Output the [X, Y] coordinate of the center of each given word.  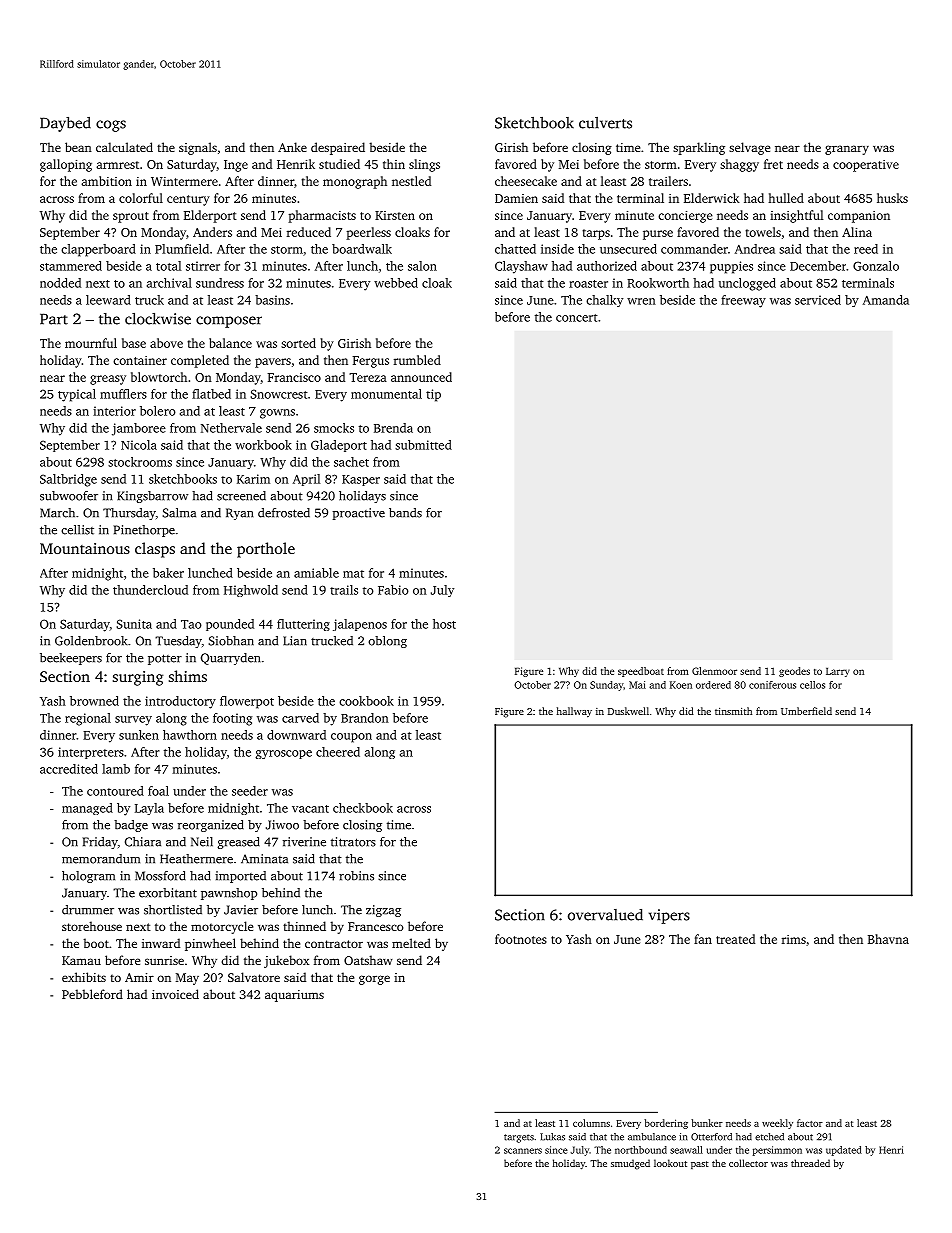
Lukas [552, 1137]
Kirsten [395, 215]
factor [810, 1123]
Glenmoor [714, 671]
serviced [818, 300]
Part [54, 319]
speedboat [641, 672]
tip [433, 395]
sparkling [699, 148]
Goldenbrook [91, 641]
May [187, 979]
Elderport [210, 216]
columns [591, 1123]
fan [703, 939]
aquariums [294, 996]
